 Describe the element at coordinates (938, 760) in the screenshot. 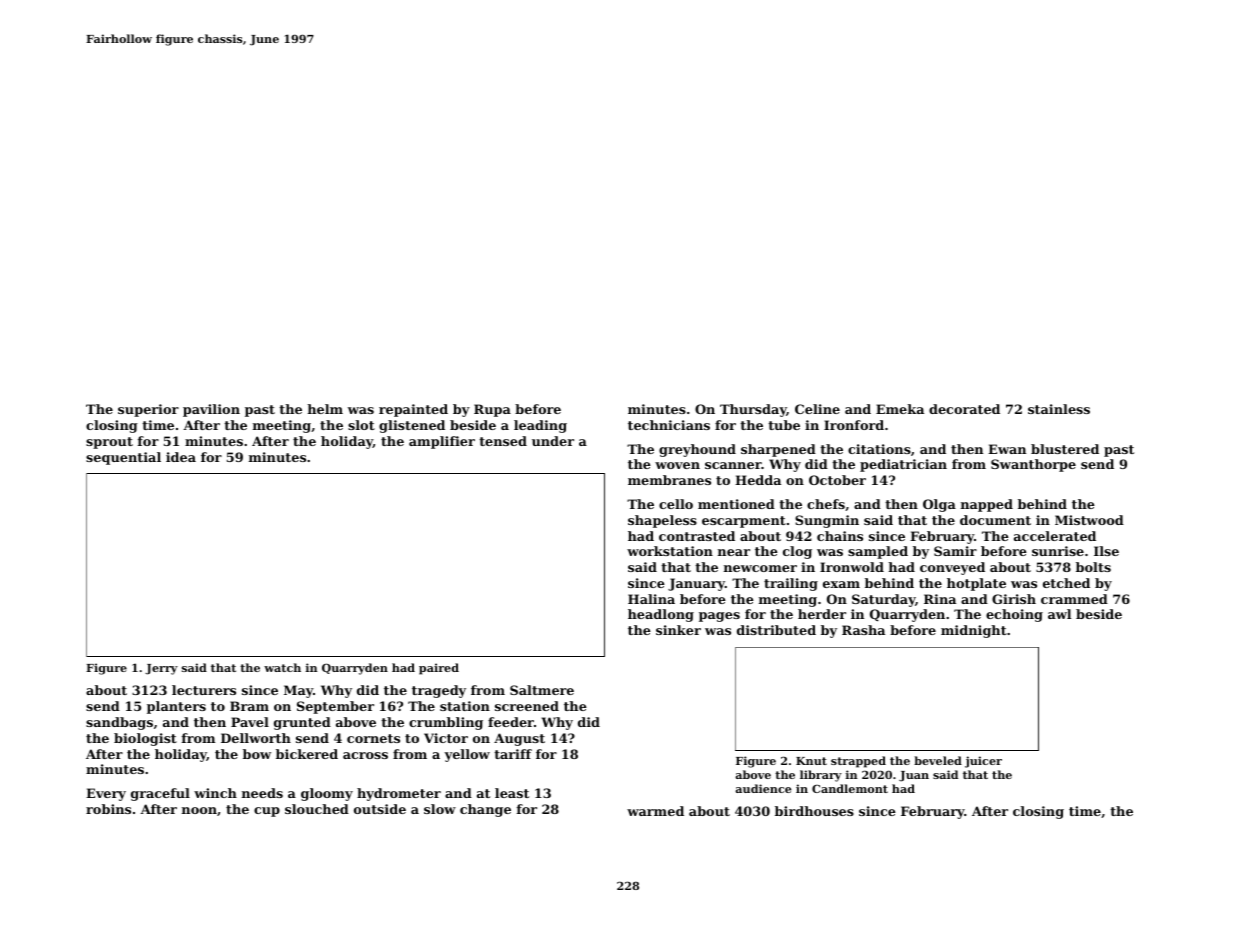

I see `beveled` at that location.
